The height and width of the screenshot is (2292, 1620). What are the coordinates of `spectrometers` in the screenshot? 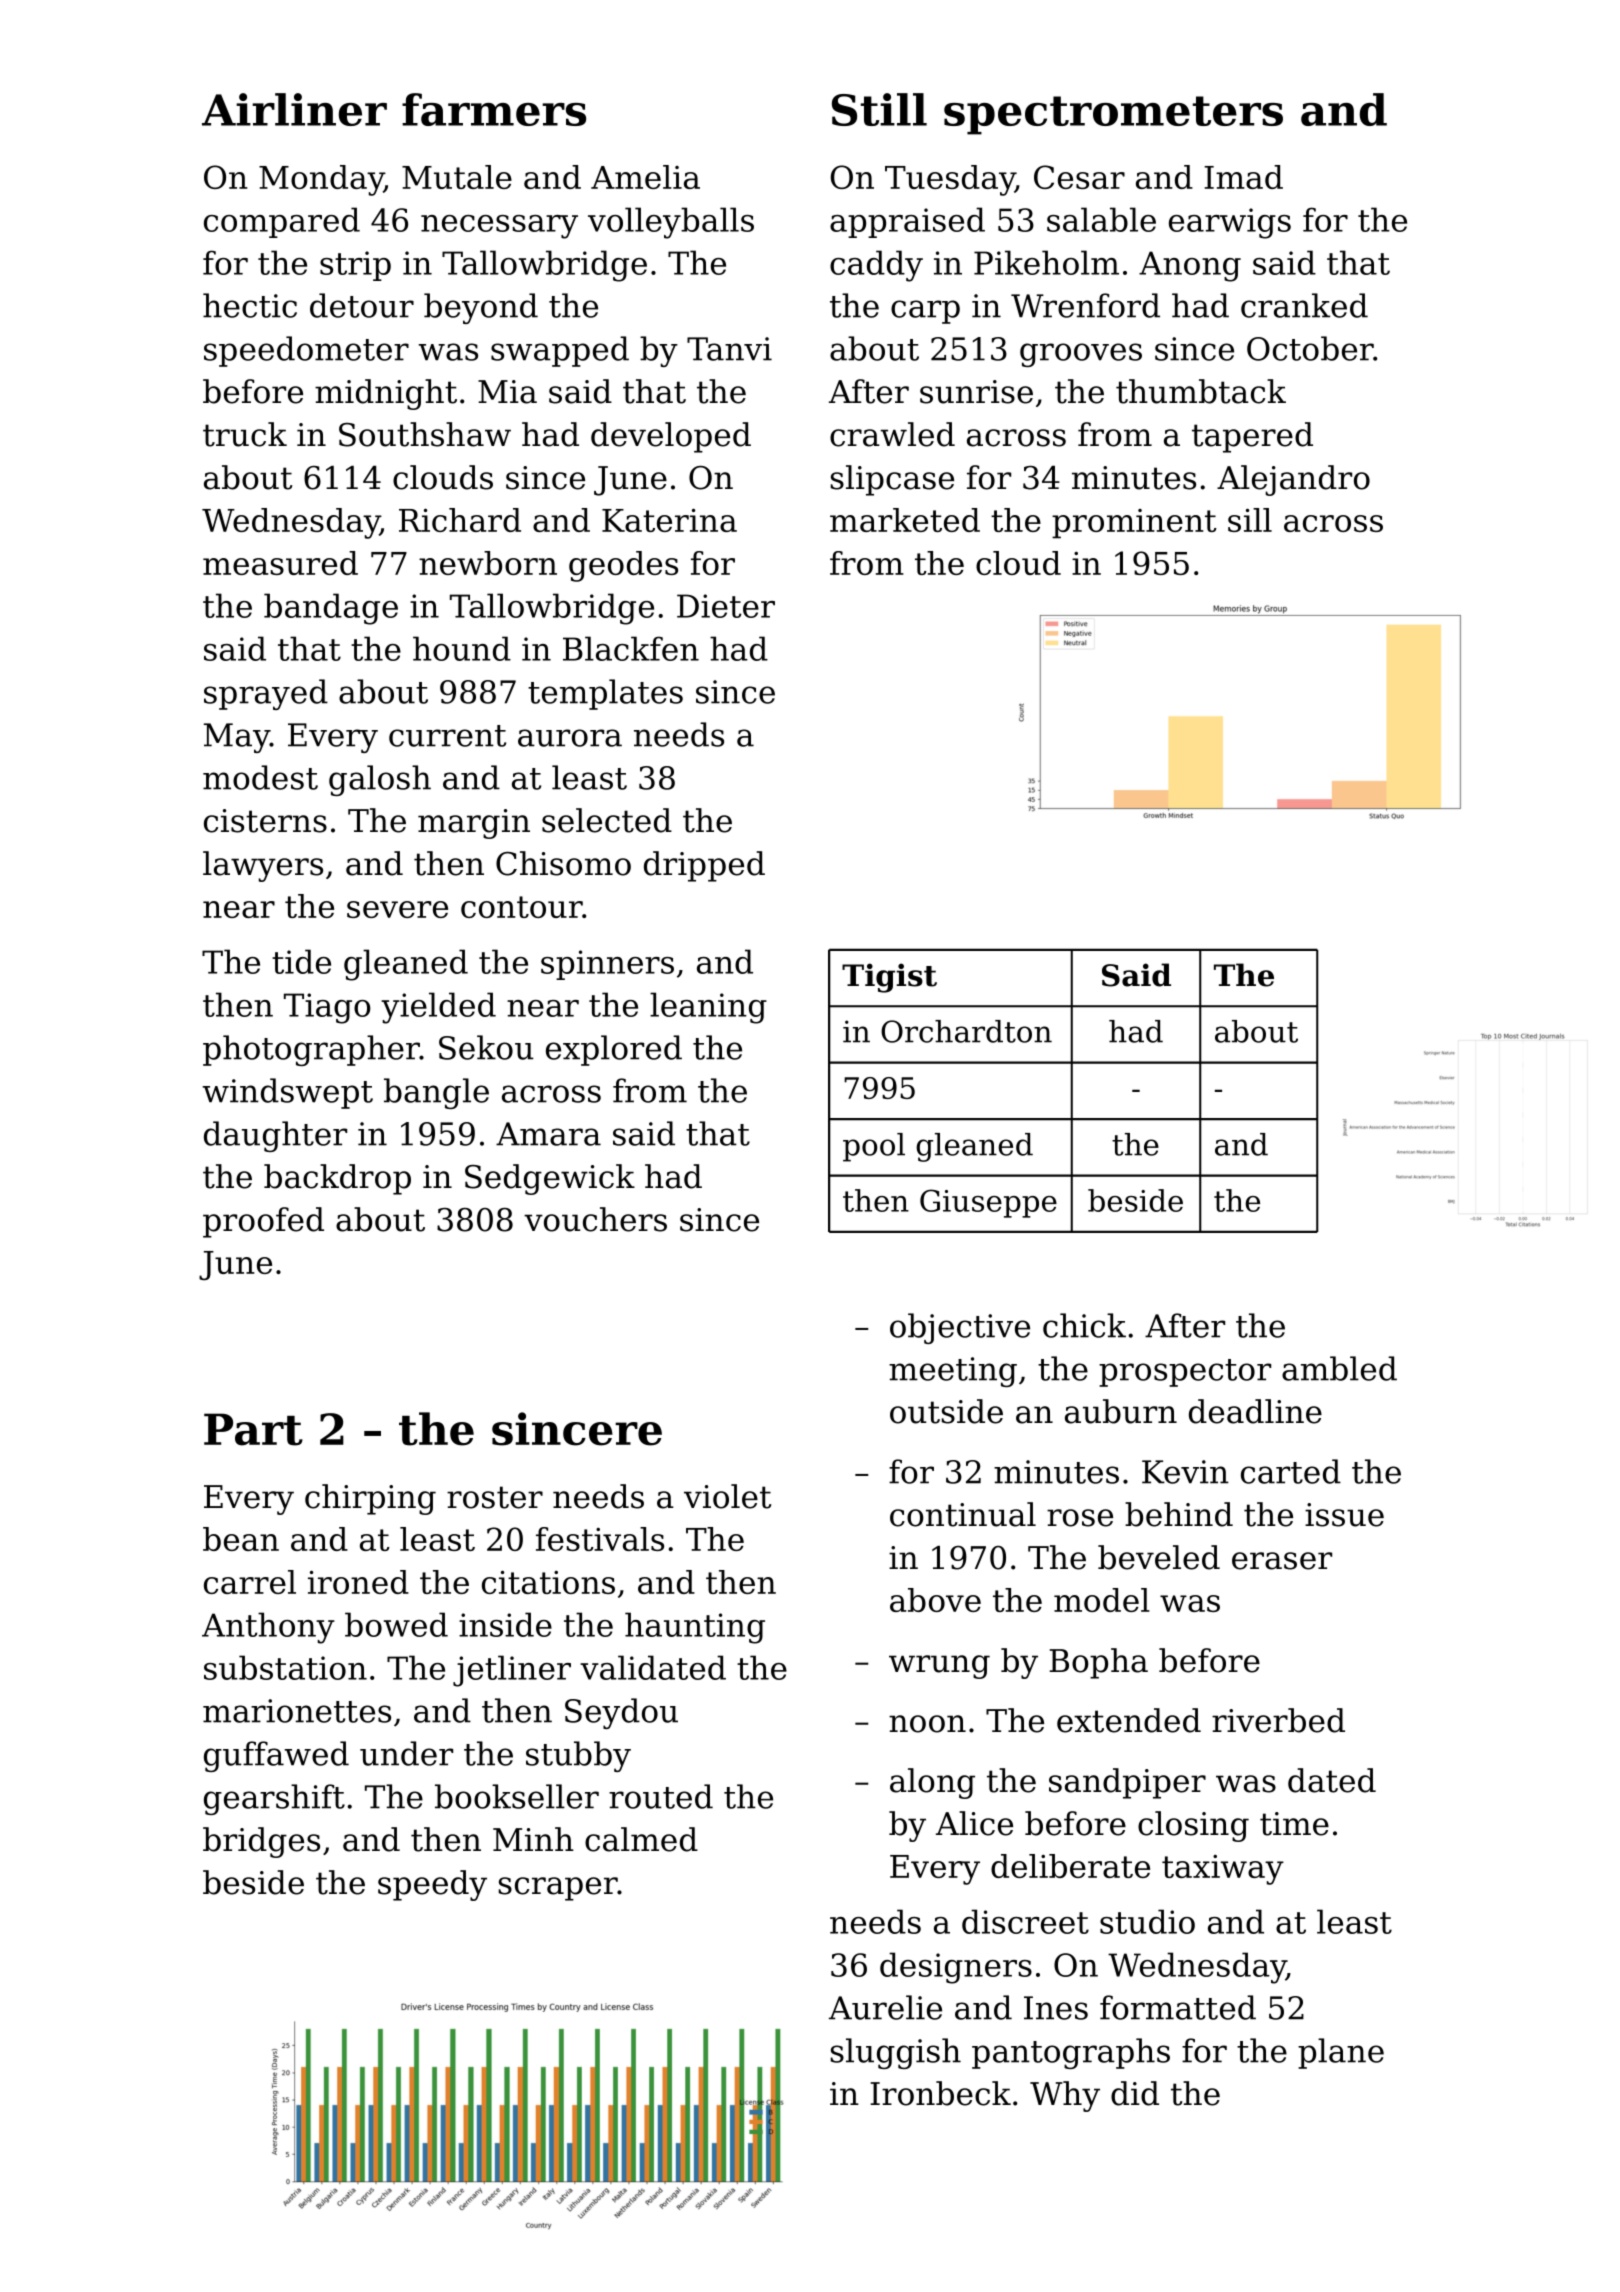 It's located at (1113, 115).
